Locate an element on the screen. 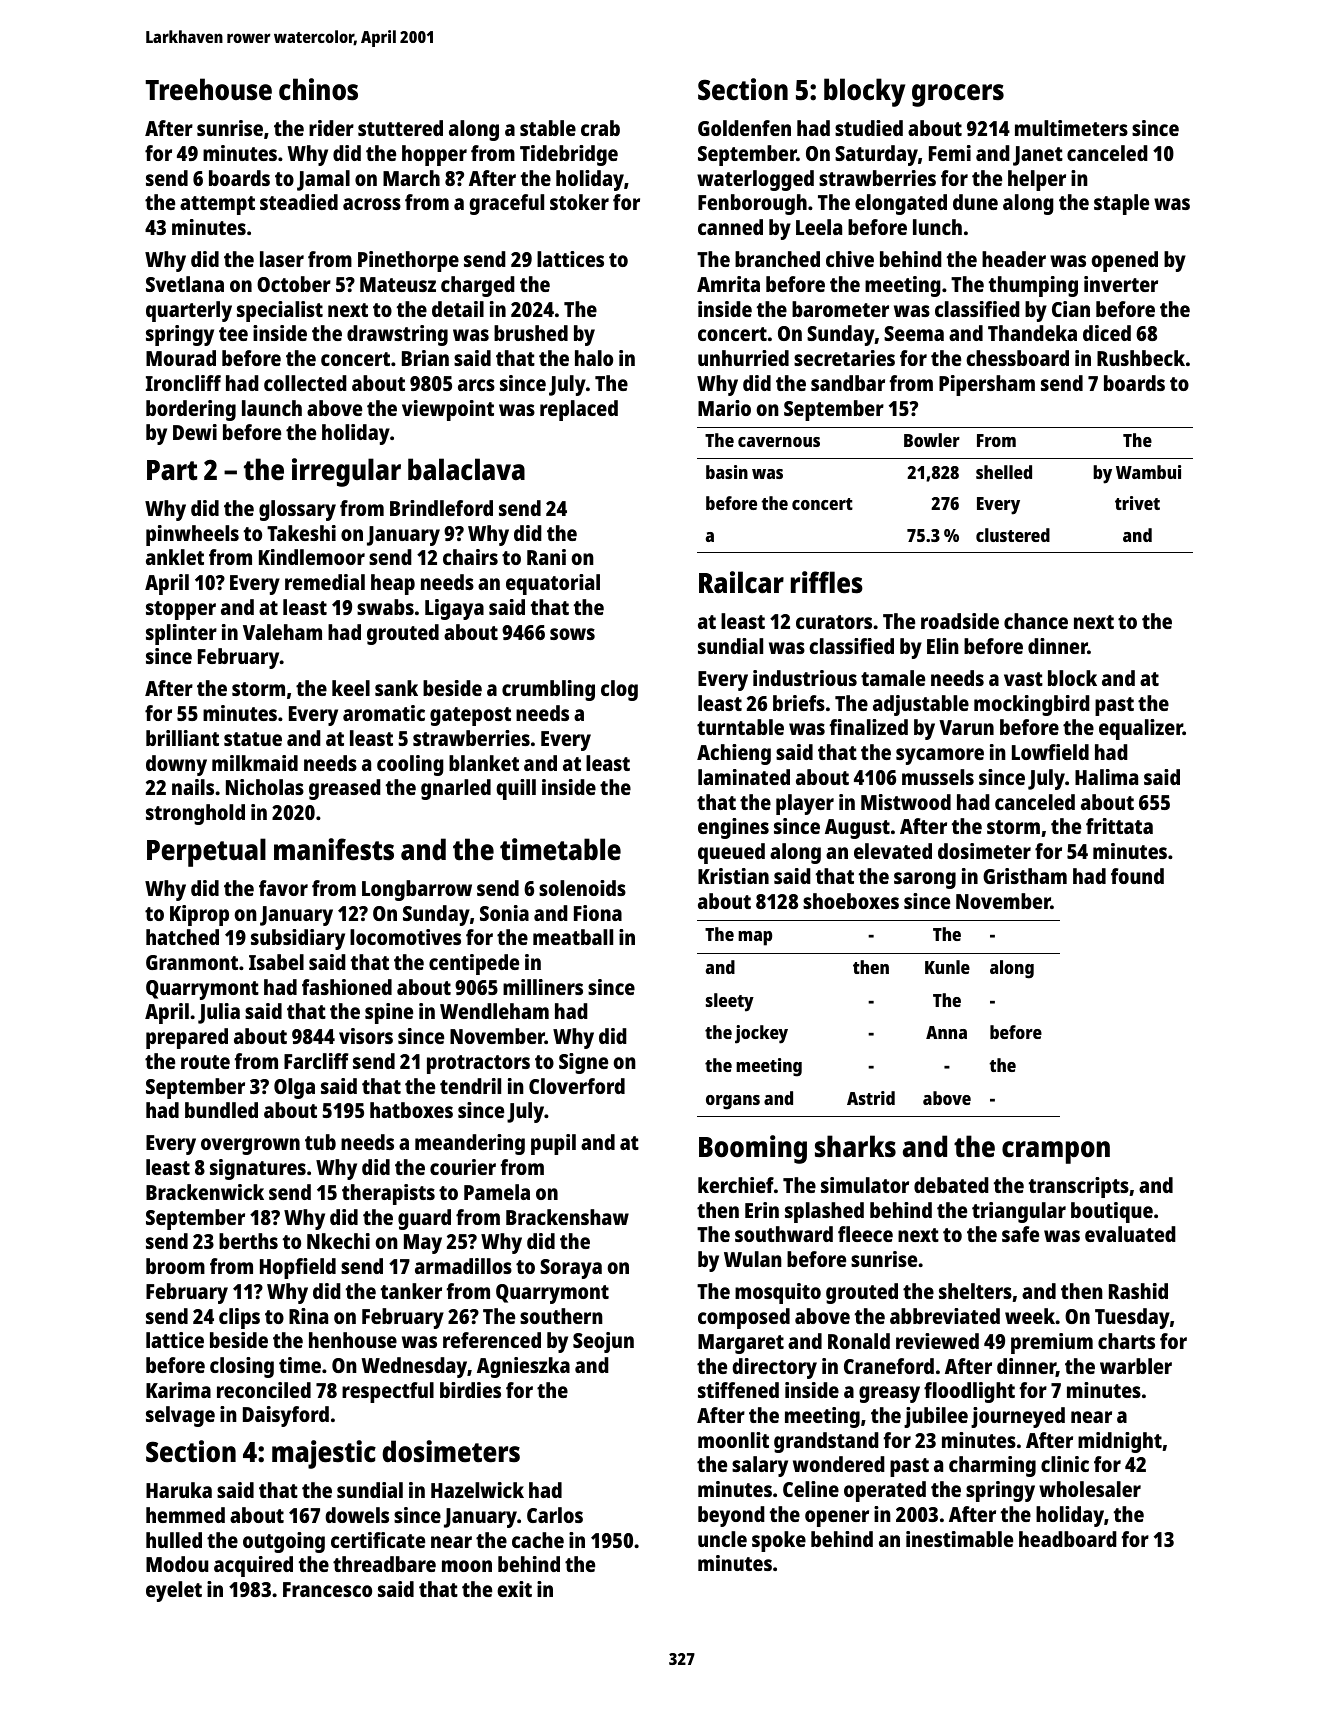  overgrown is located at coordinates (250, 1146).
